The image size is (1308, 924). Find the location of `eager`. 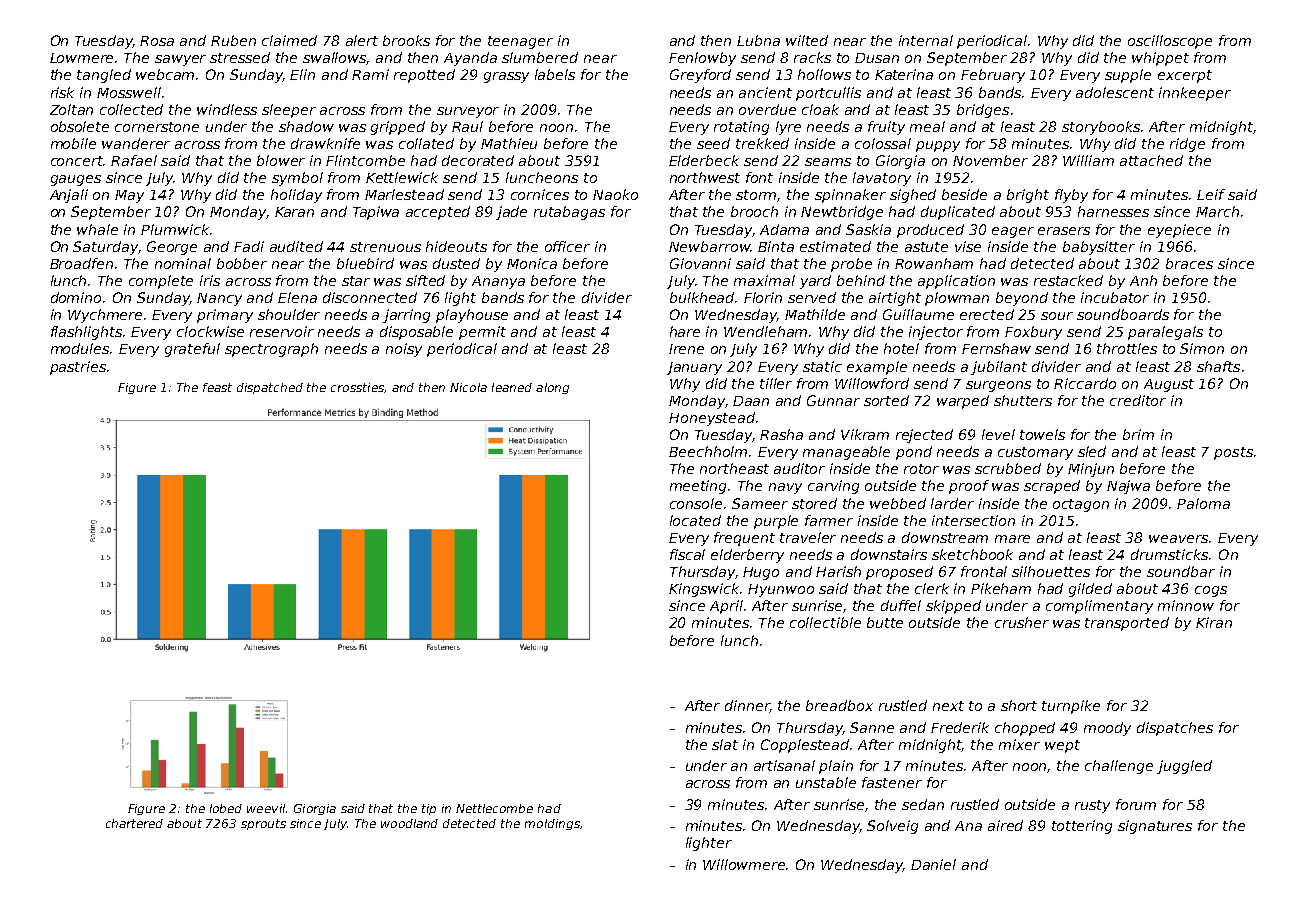

eager is located at coordinates (1013, 232).
